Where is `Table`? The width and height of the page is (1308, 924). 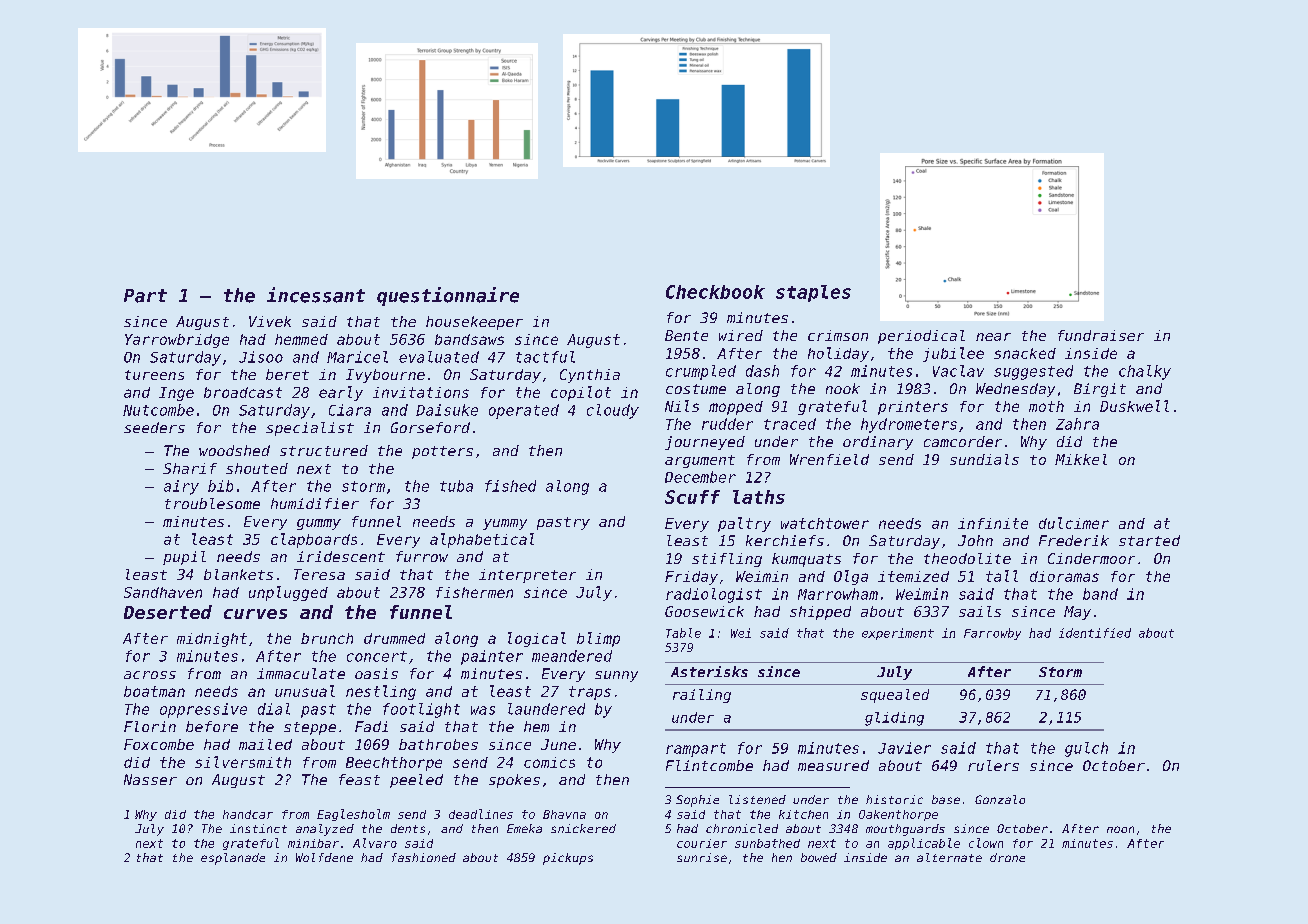 Table is located at coordinates (683, 633).
